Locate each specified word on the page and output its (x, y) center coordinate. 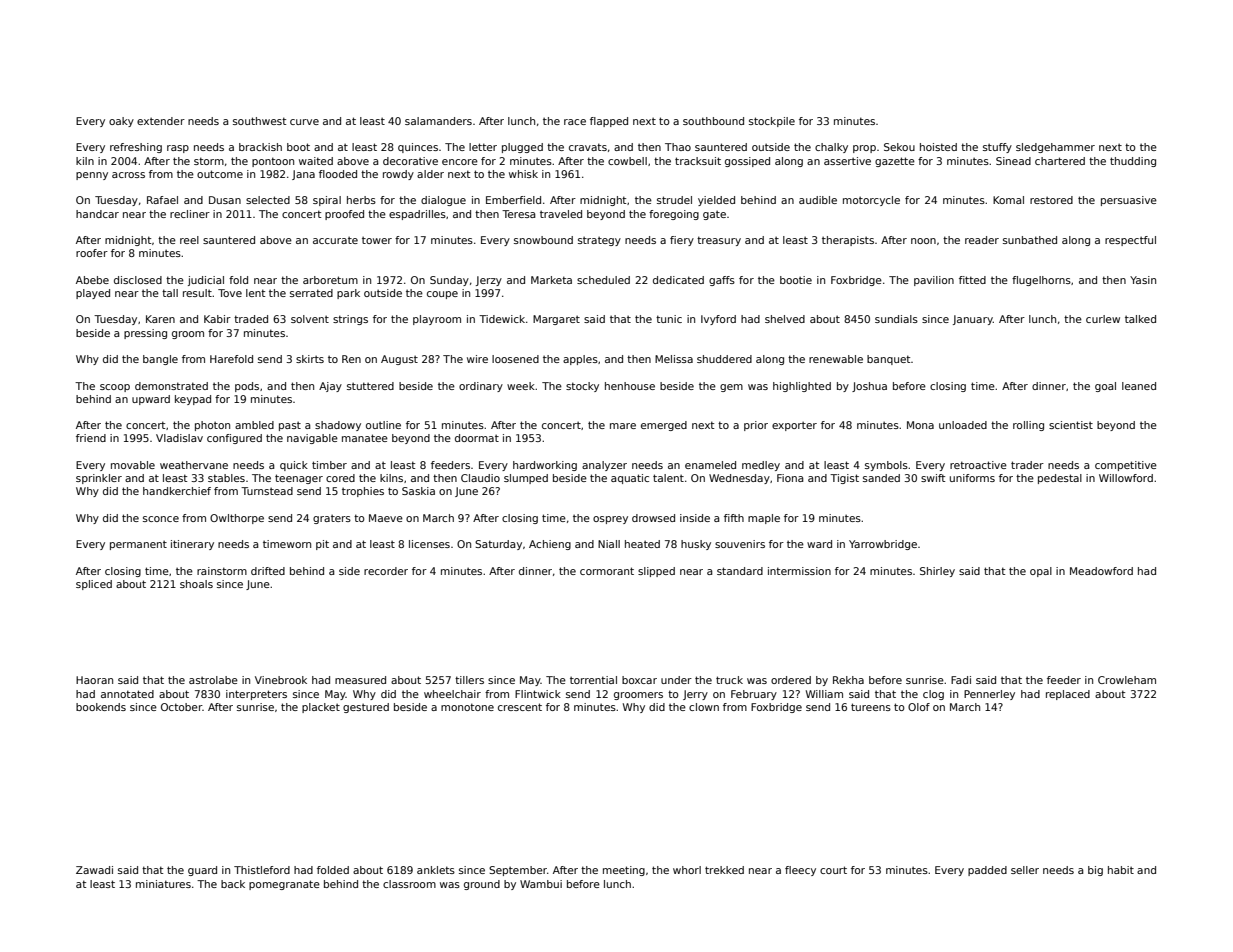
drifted (268, 571)
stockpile (772, 122)
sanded (881, 478)
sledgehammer (1055, 148)
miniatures (163, 884)
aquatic (630, 479)
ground (482, 885)
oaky (121, 122)
